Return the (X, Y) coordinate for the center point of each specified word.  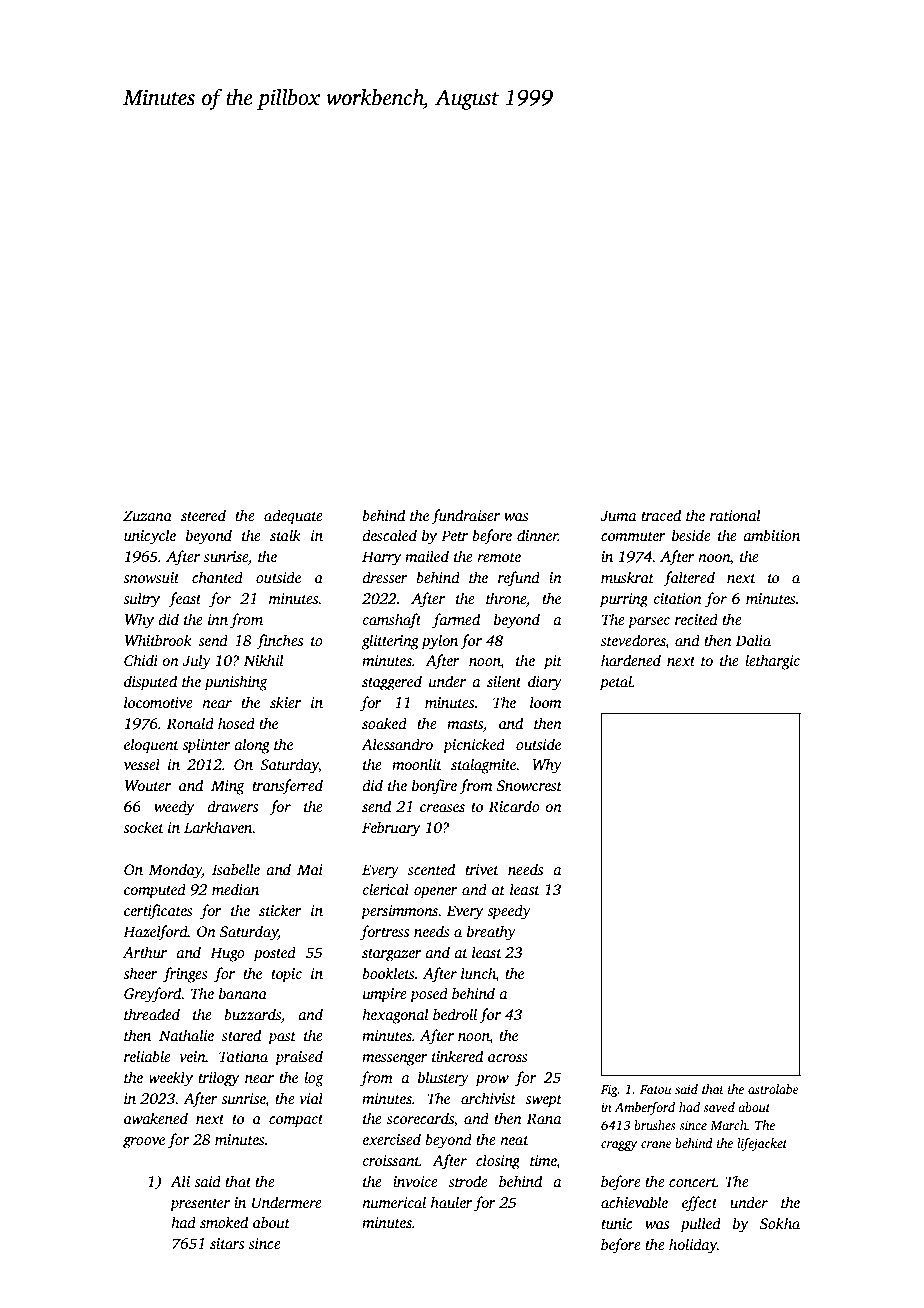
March (728, 1125)
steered (203, 515)
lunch (478, 973)
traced (661, 515)
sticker (280, 910)
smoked (224, 1222)
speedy (509, 912)
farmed (456, 621)
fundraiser (465, 517)
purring (624, 600)
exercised (392, 1139)
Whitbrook (158, 640)
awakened (156, 1118)
